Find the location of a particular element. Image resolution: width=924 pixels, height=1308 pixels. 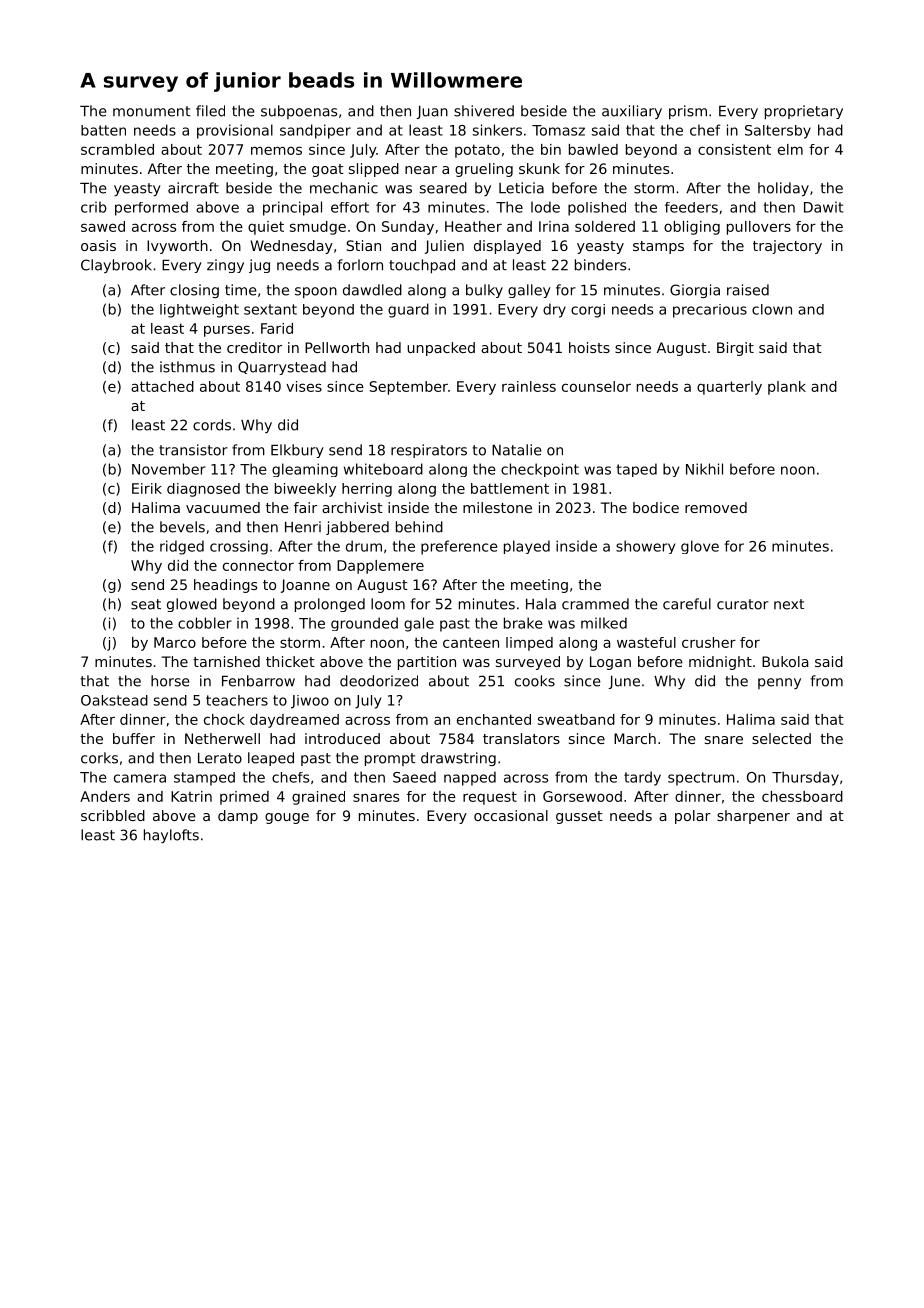

galley is located at coordinates (529, 291).
